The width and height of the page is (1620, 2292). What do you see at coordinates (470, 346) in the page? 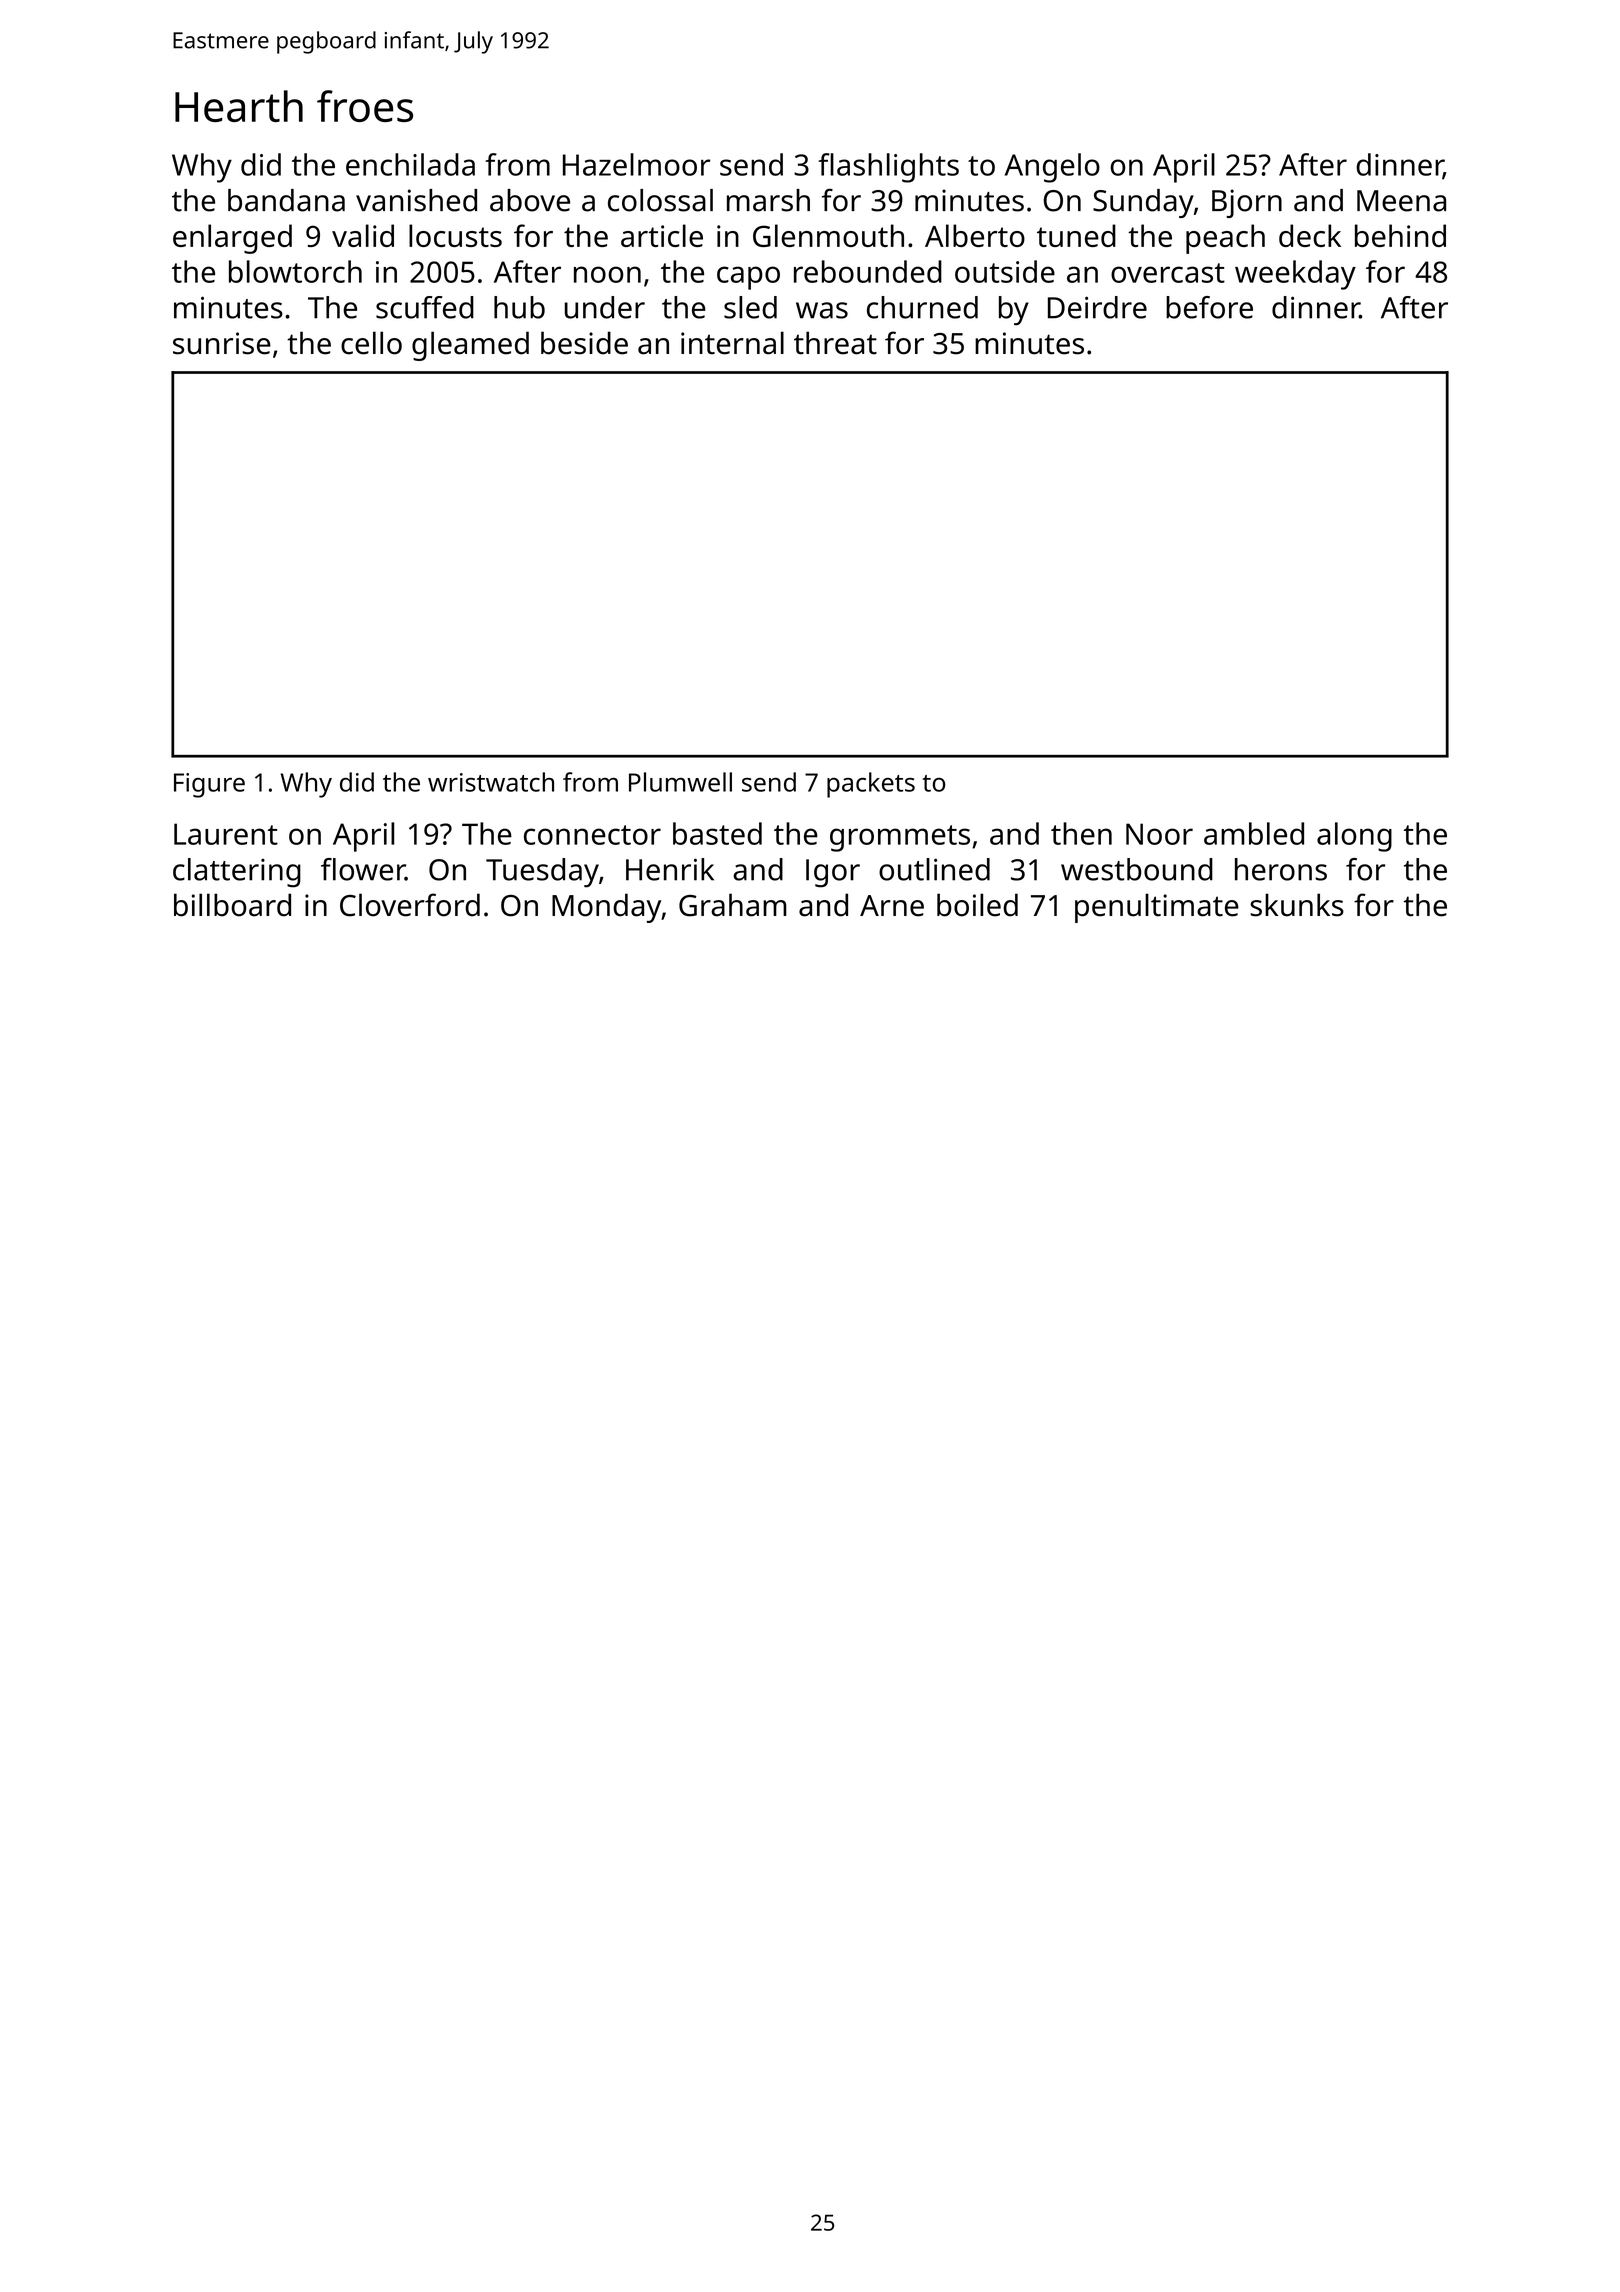
I see `gleamed` at bounding box center [470, 346].
